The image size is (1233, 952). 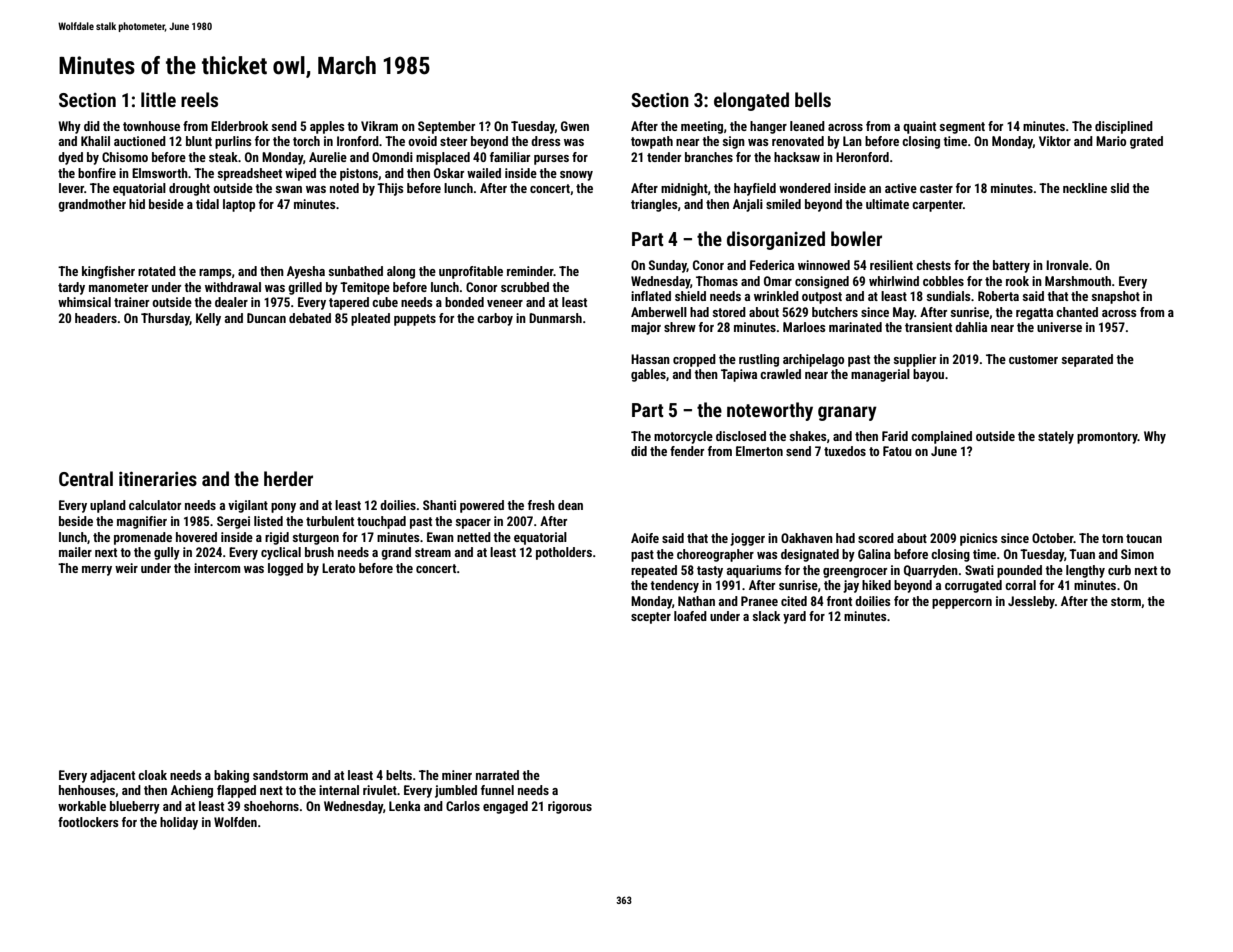 What do you see at coordinates (165, 319) in the image?
I see `Thursday` at bounding box center [165, 319].
